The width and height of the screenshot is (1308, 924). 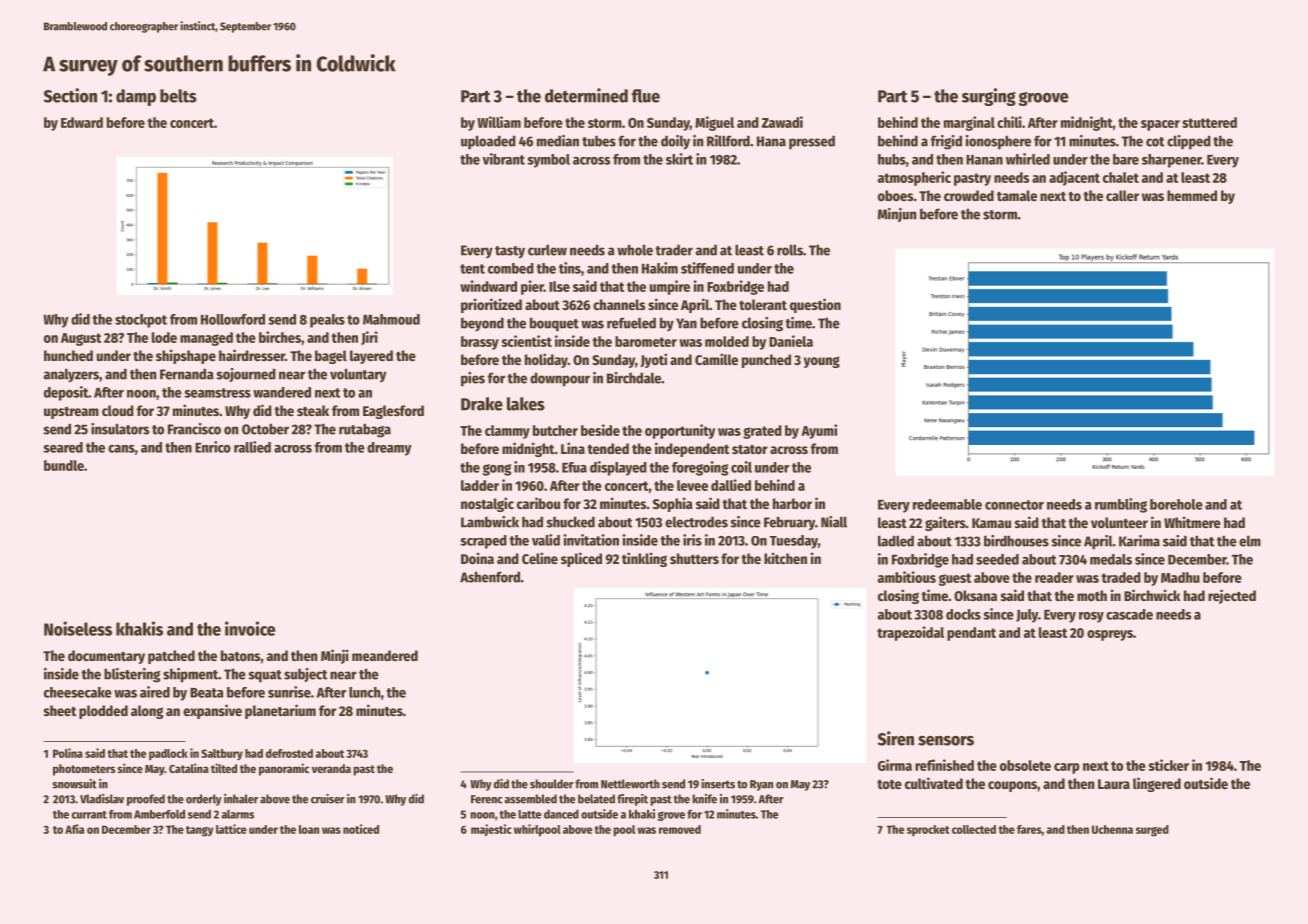 I want to click on noticed, so click(x=361, y=829).
